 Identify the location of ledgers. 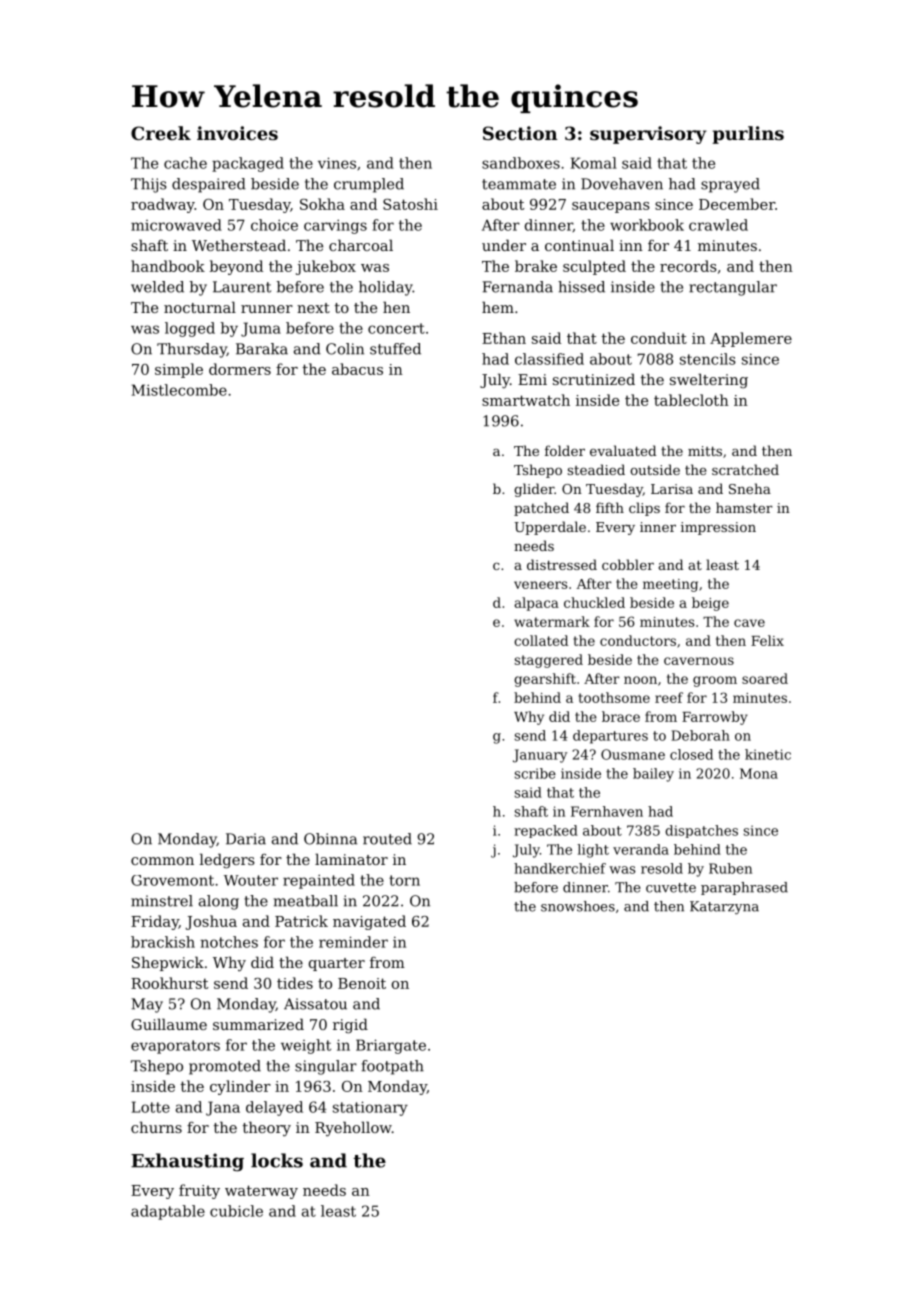
(227, 861).
